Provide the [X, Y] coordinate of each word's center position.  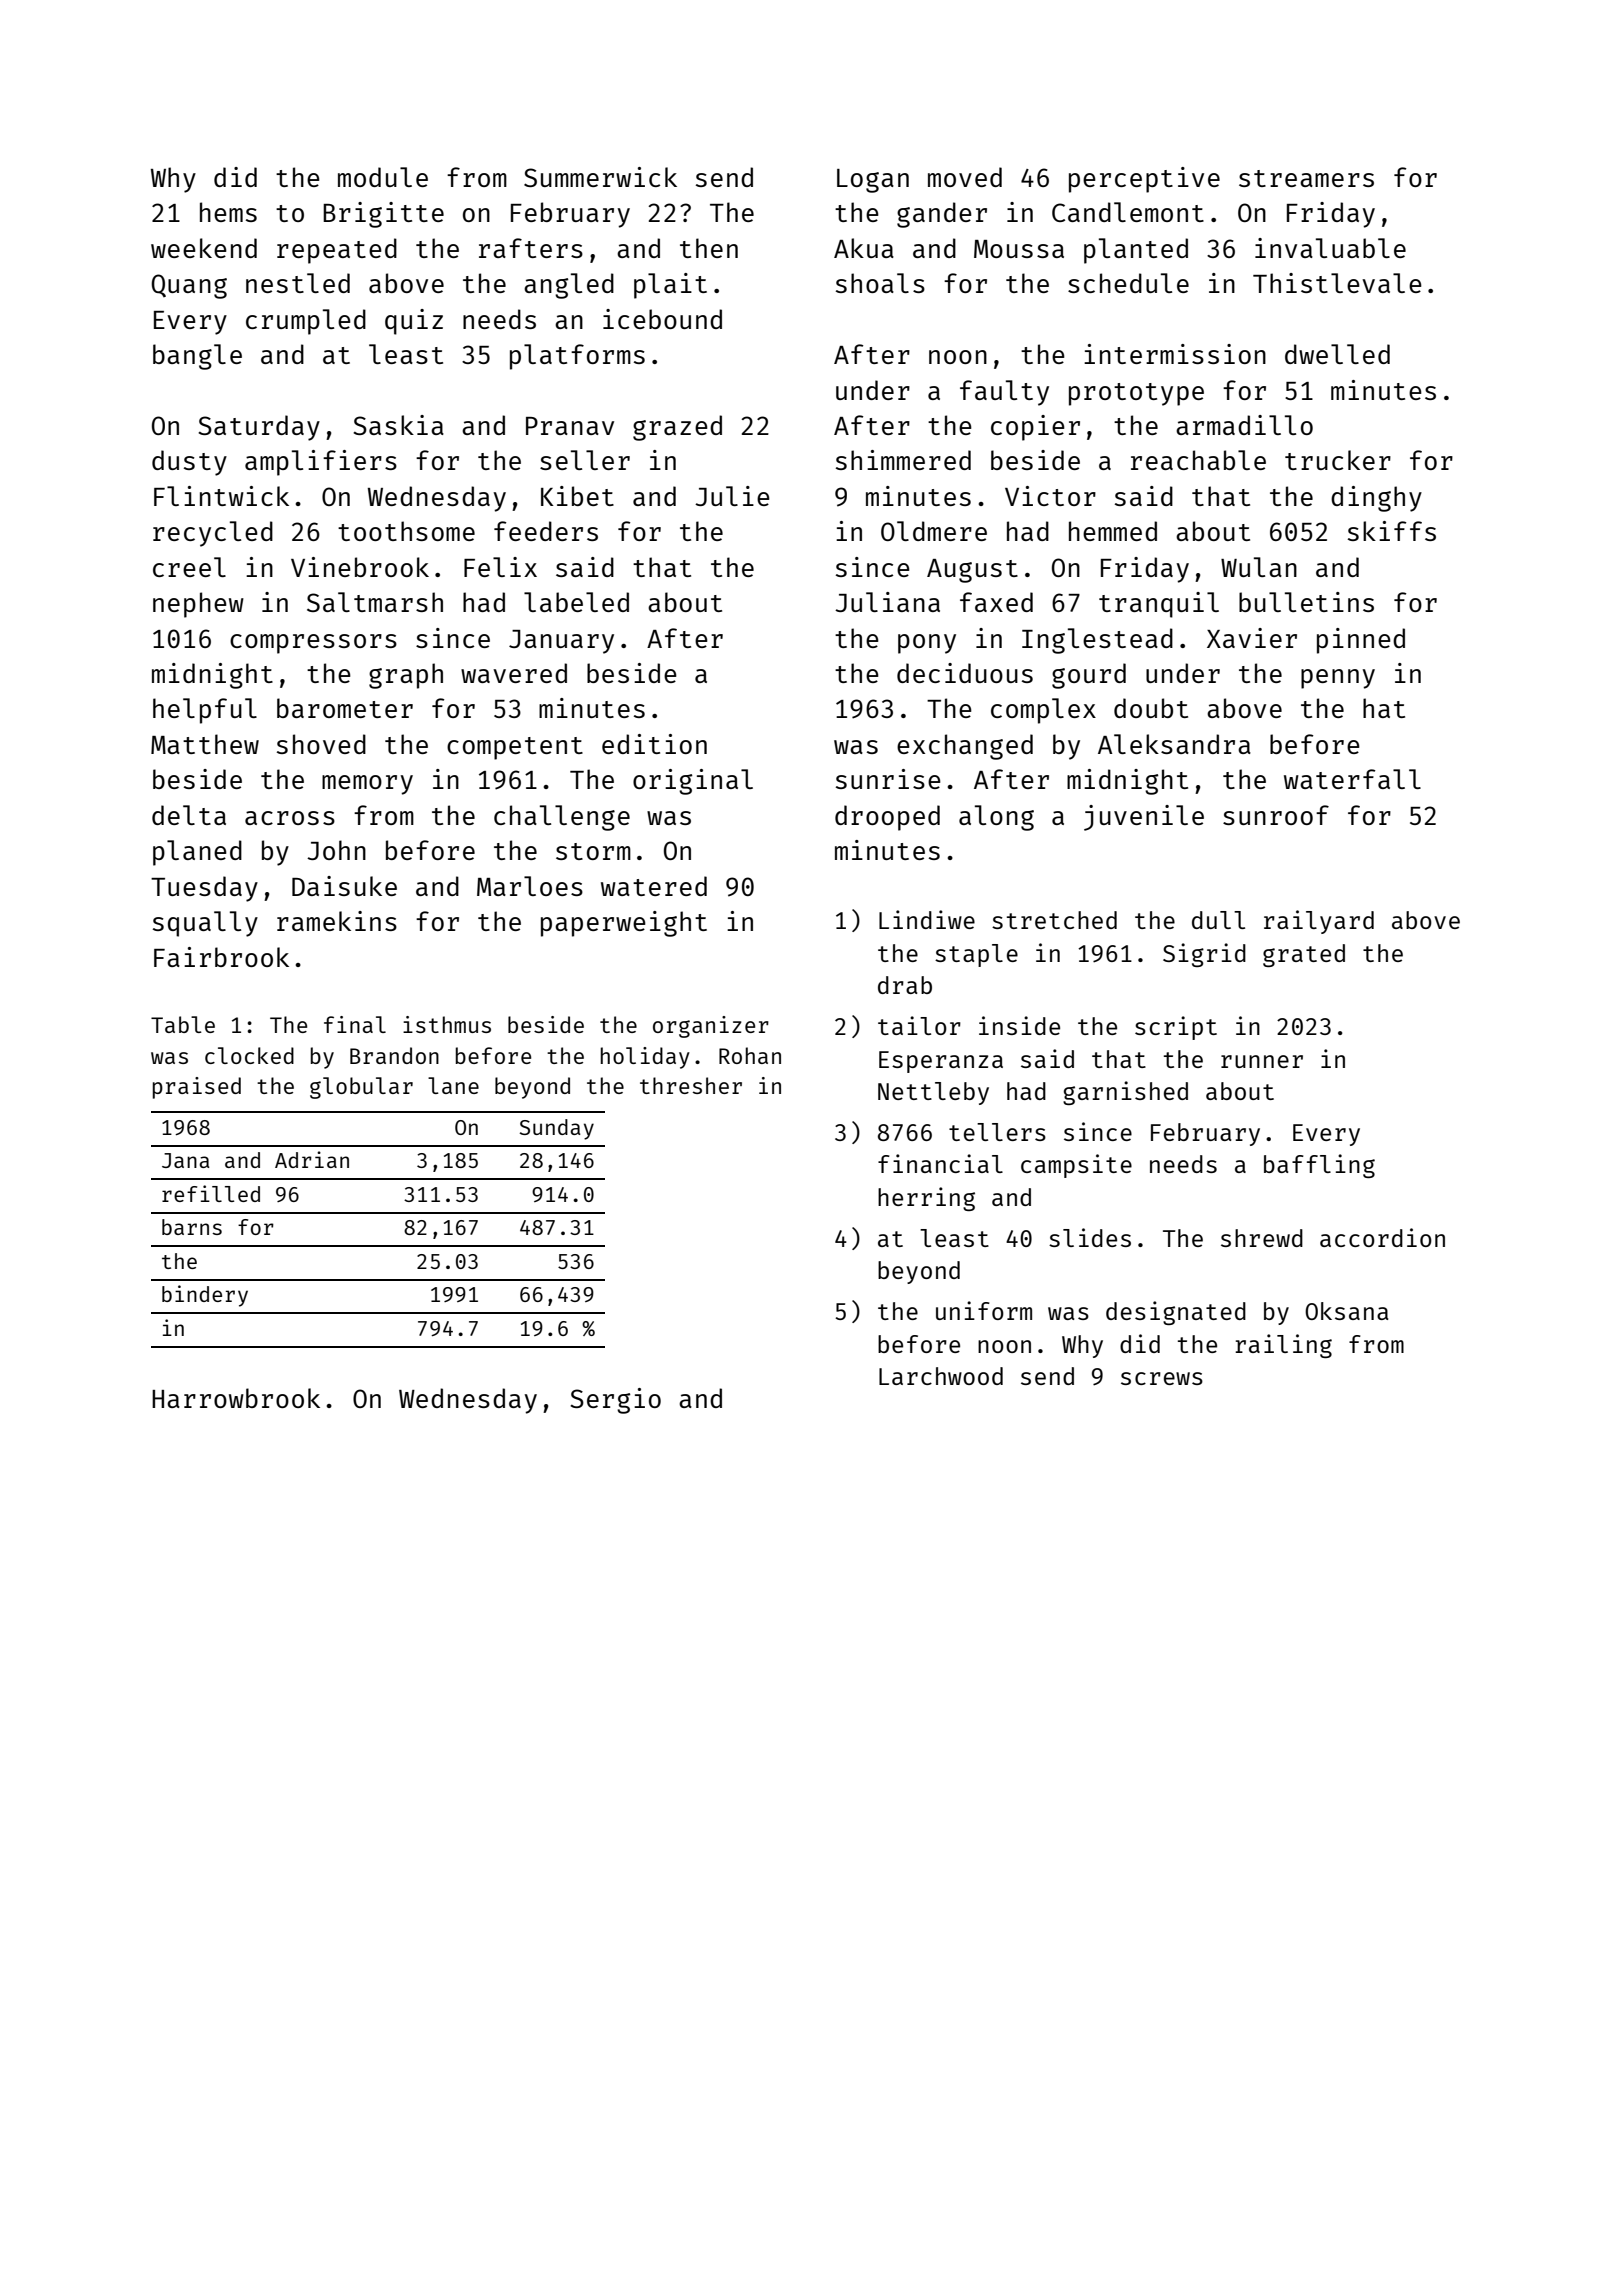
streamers [1306, 178]
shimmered [903, 460]
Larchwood [941, 1376]
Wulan [1259, 567]
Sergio [615, 1401]
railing [1283, 1346]
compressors [313, 644]
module [383, 177]
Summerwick [600, 177]
